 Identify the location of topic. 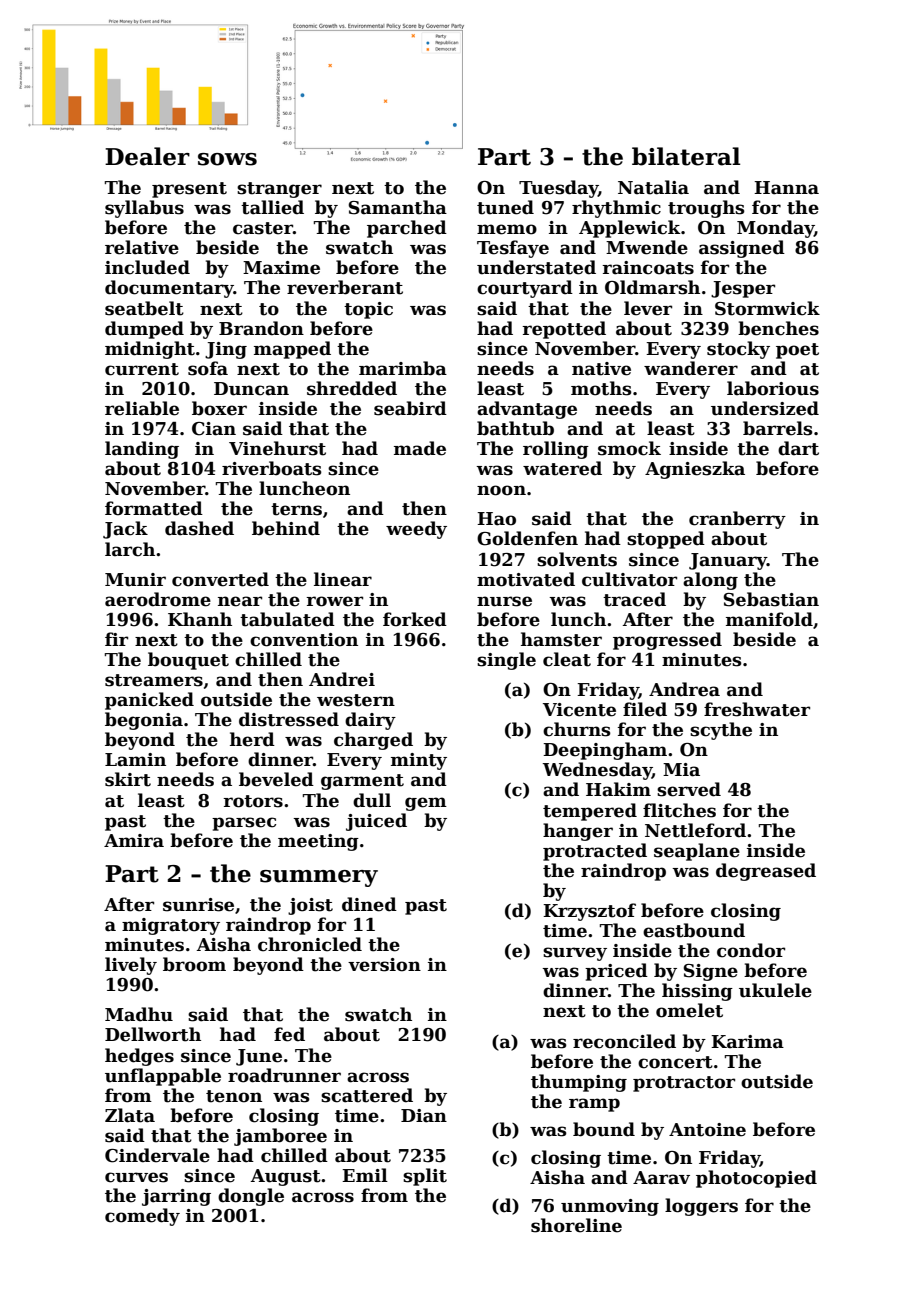
(368, 310).
